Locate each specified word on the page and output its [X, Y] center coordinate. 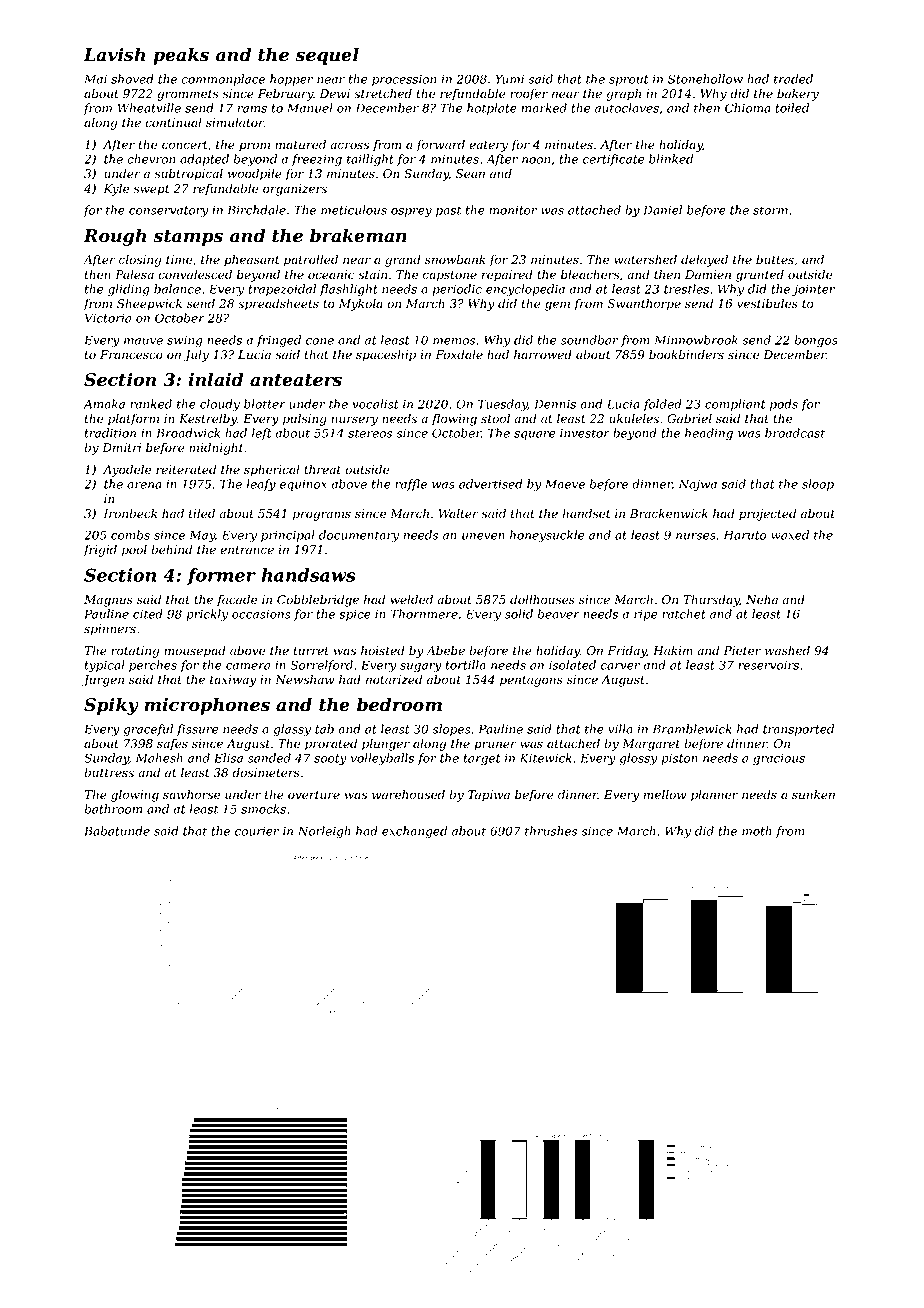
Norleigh [324, 832]
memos [454, 341]
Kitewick [546, 758]
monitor [513, 210]
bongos [816, 341]
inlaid [215, 379]
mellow [665, 795]
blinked [671, 159]
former [221, 576]
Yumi [510, 79]
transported [798, 730]
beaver [559, 614]
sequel [327, 56]
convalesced [195, 275]
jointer [813, 290]
